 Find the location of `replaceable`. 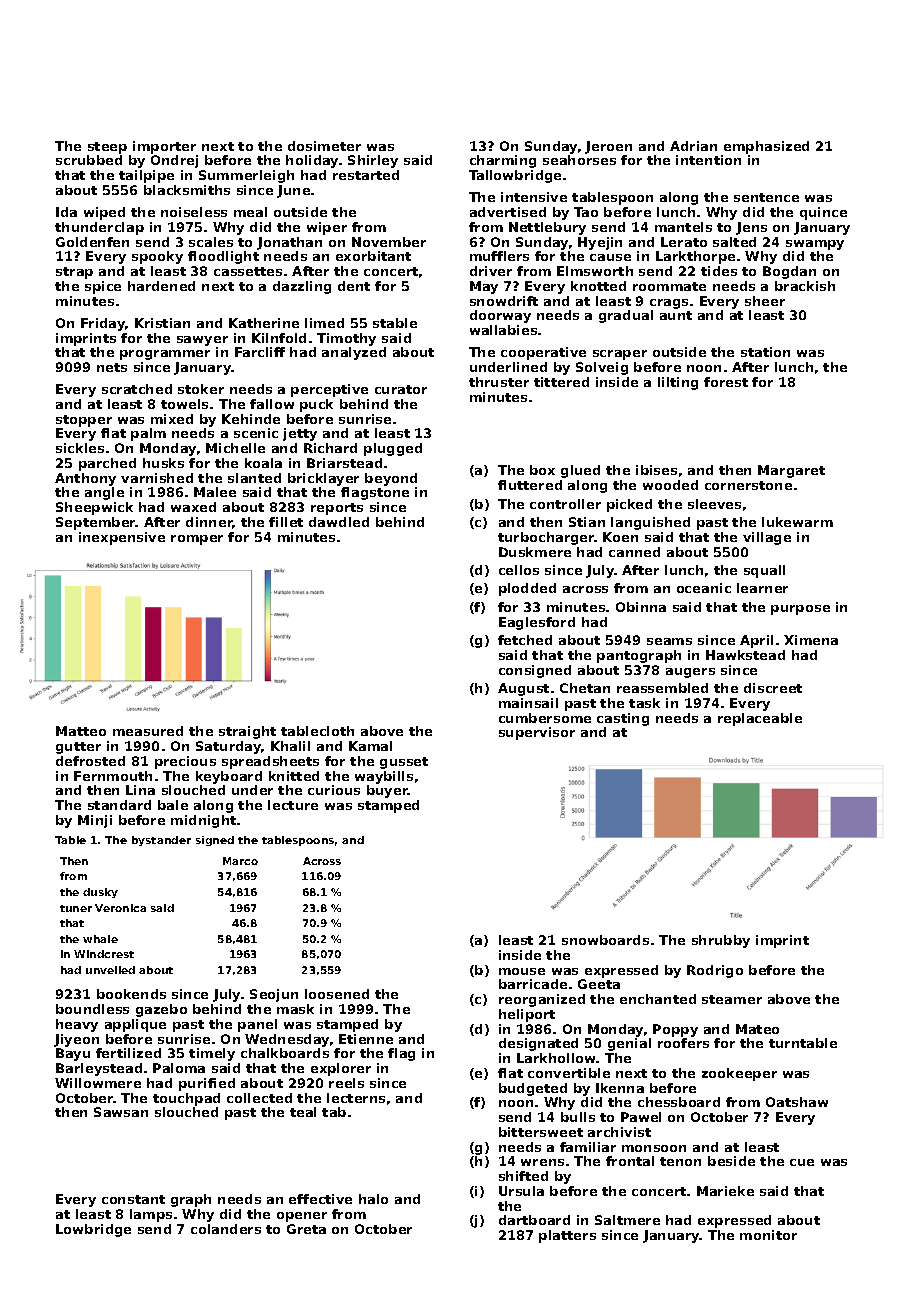

replaceable is located at coordinates (760, 719).
